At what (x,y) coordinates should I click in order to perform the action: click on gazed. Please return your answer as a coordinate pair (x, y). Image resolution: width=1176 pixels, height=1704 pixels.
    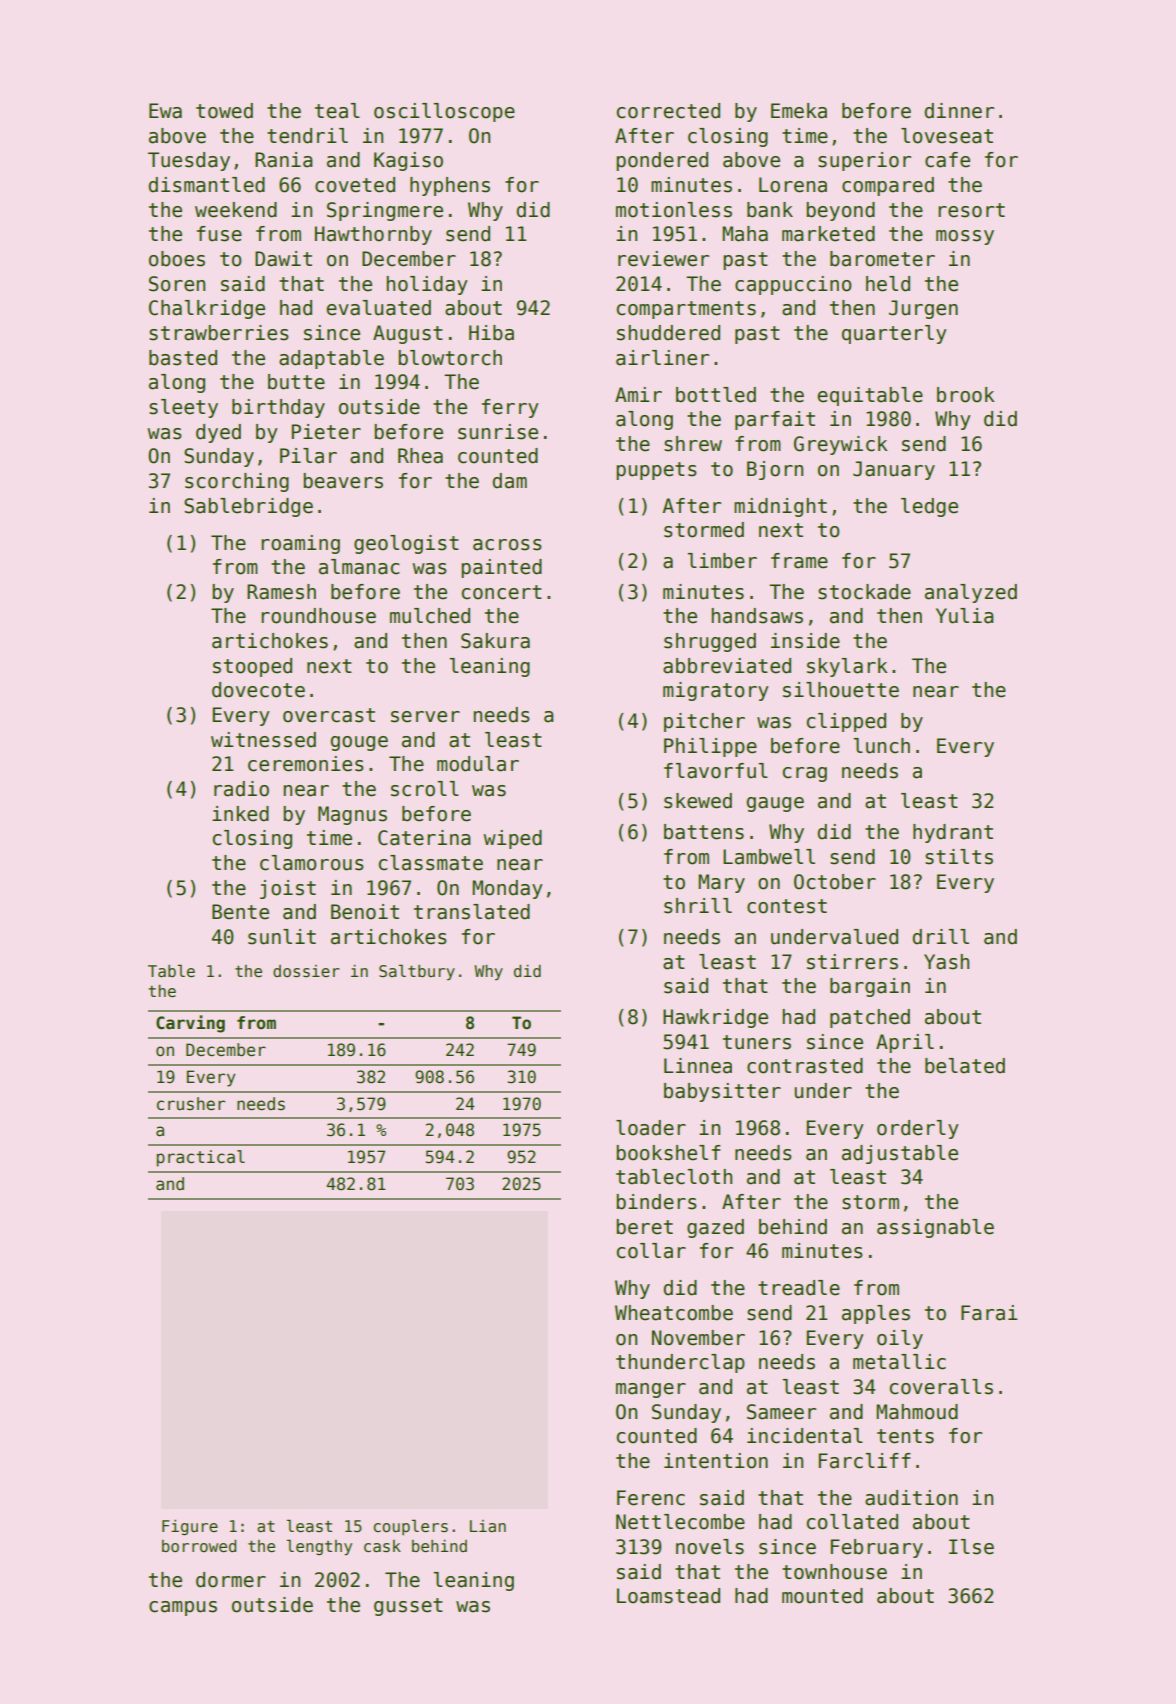
    Looking at the image, I should click on (715, 1228).
